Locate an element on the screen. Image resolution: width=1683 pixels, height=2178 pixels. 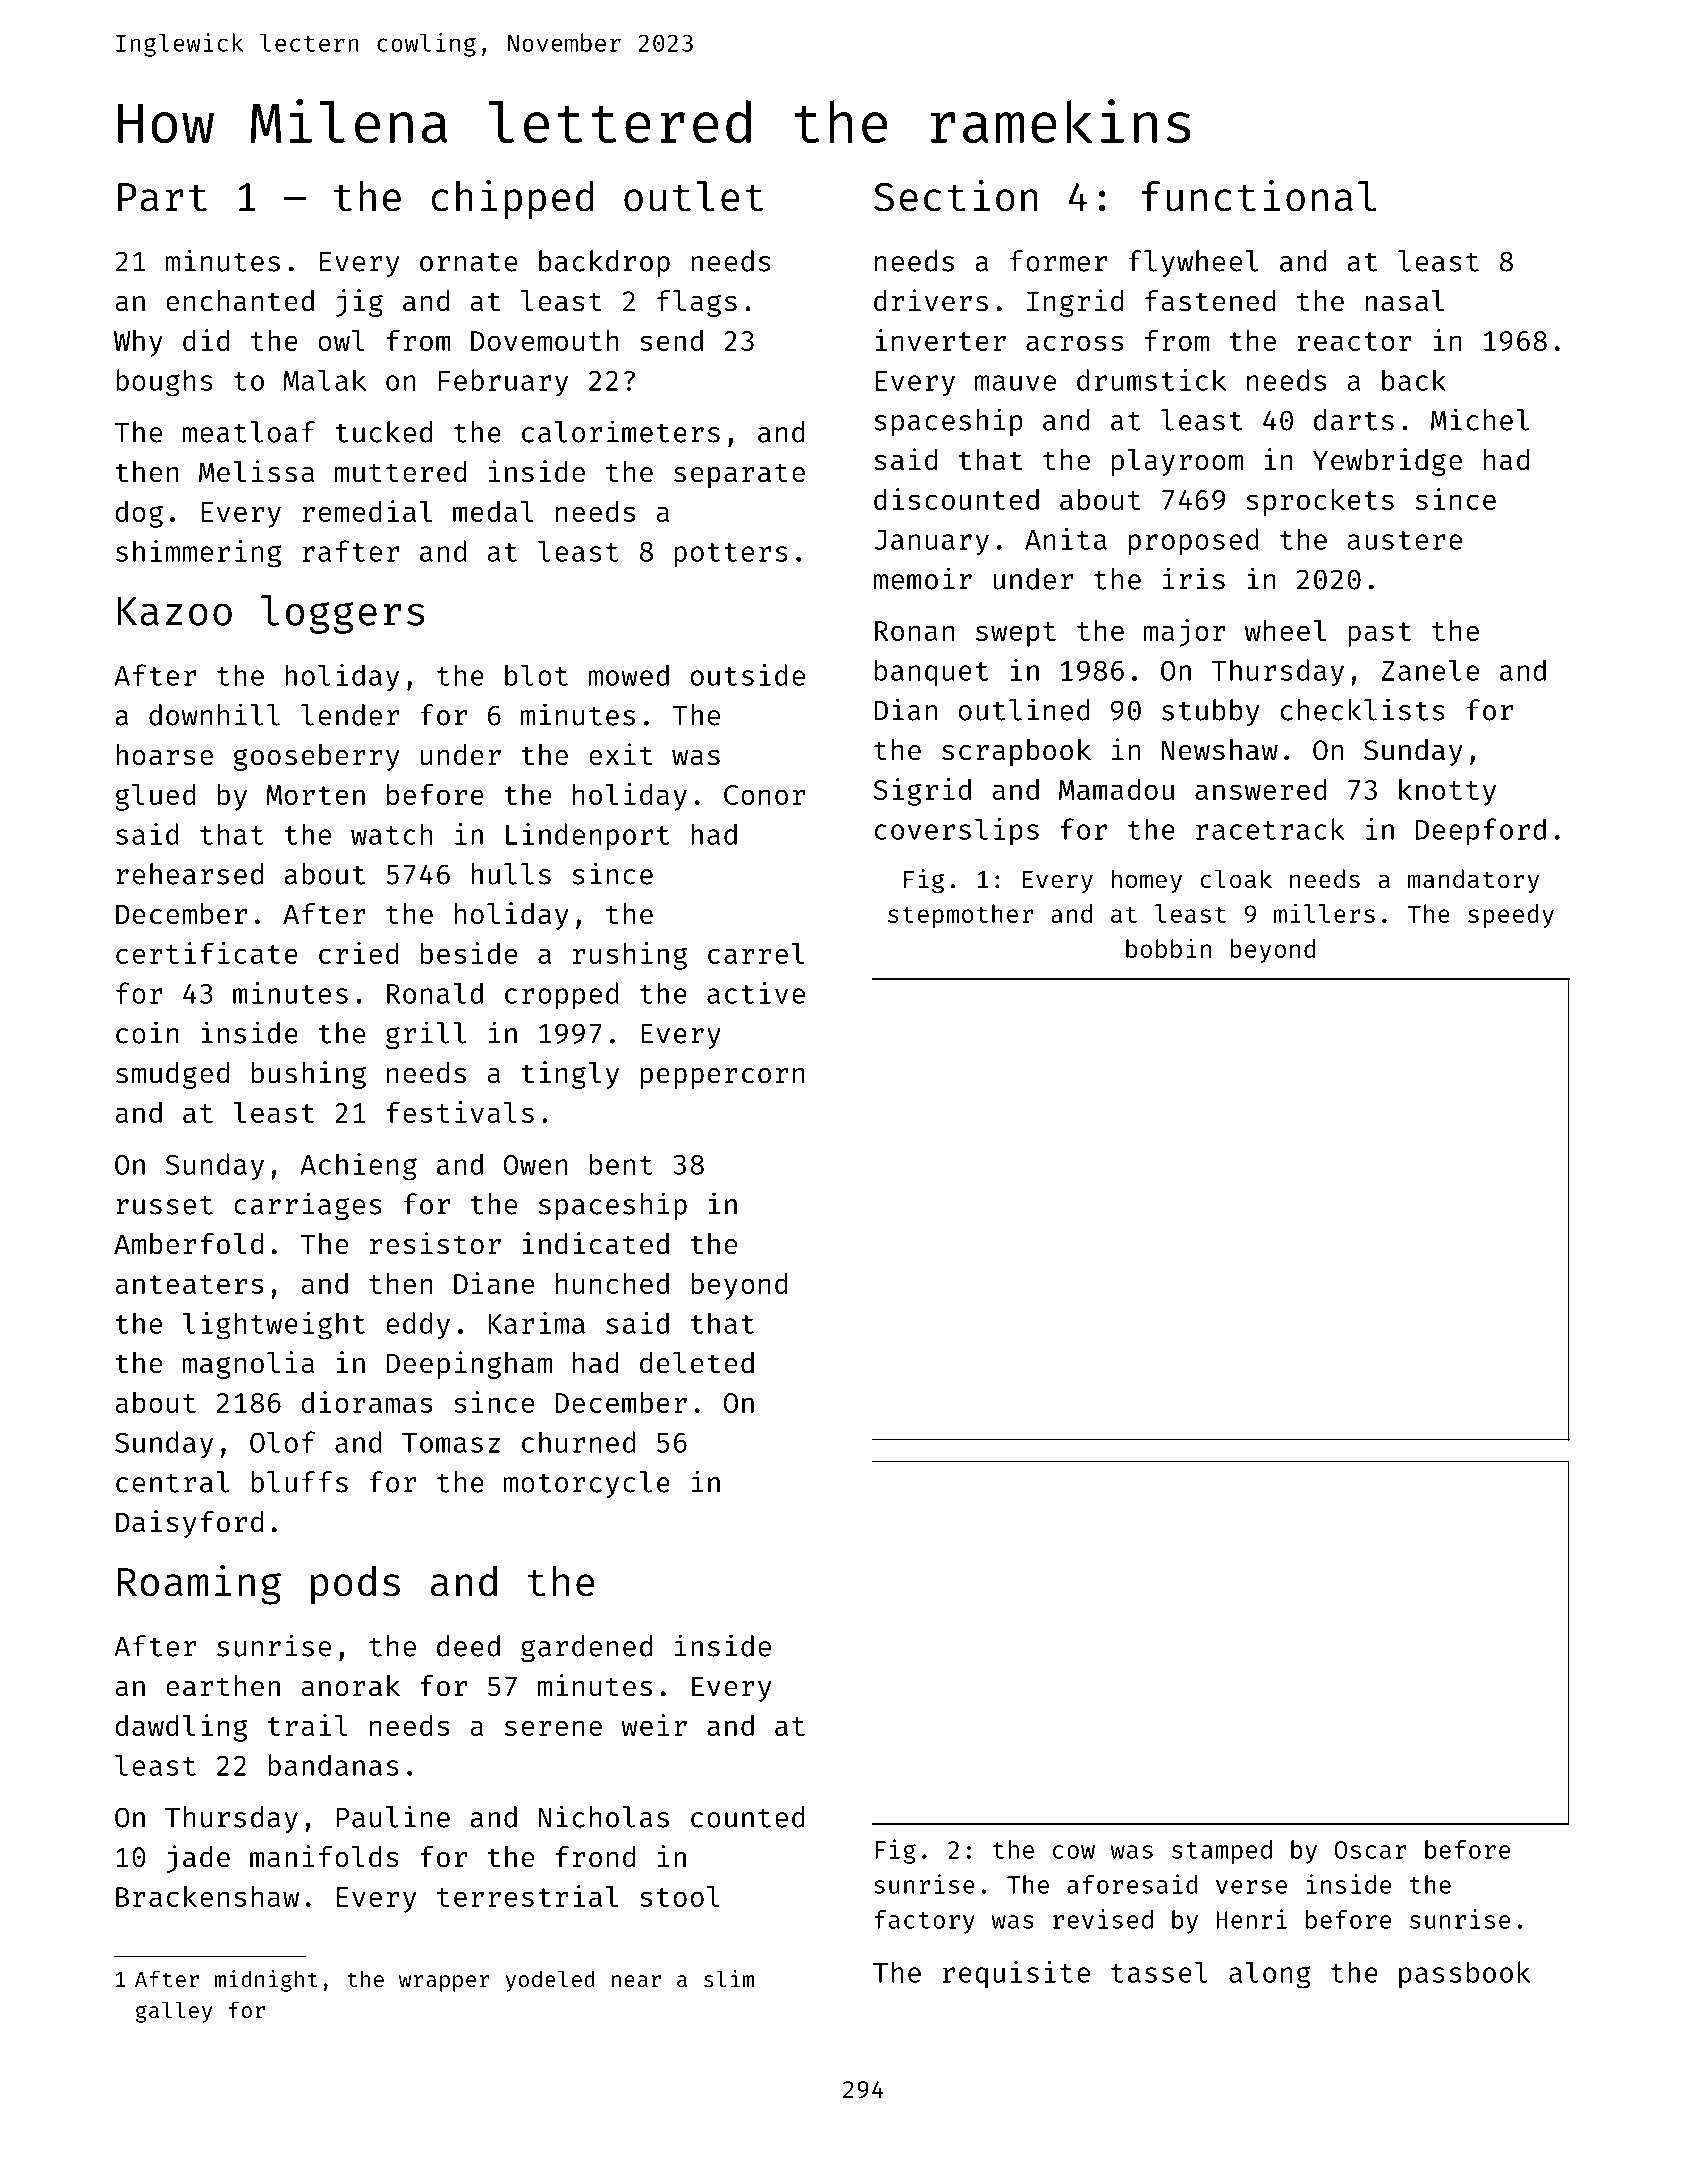
hoarse is located at coordinates (164, 755).
